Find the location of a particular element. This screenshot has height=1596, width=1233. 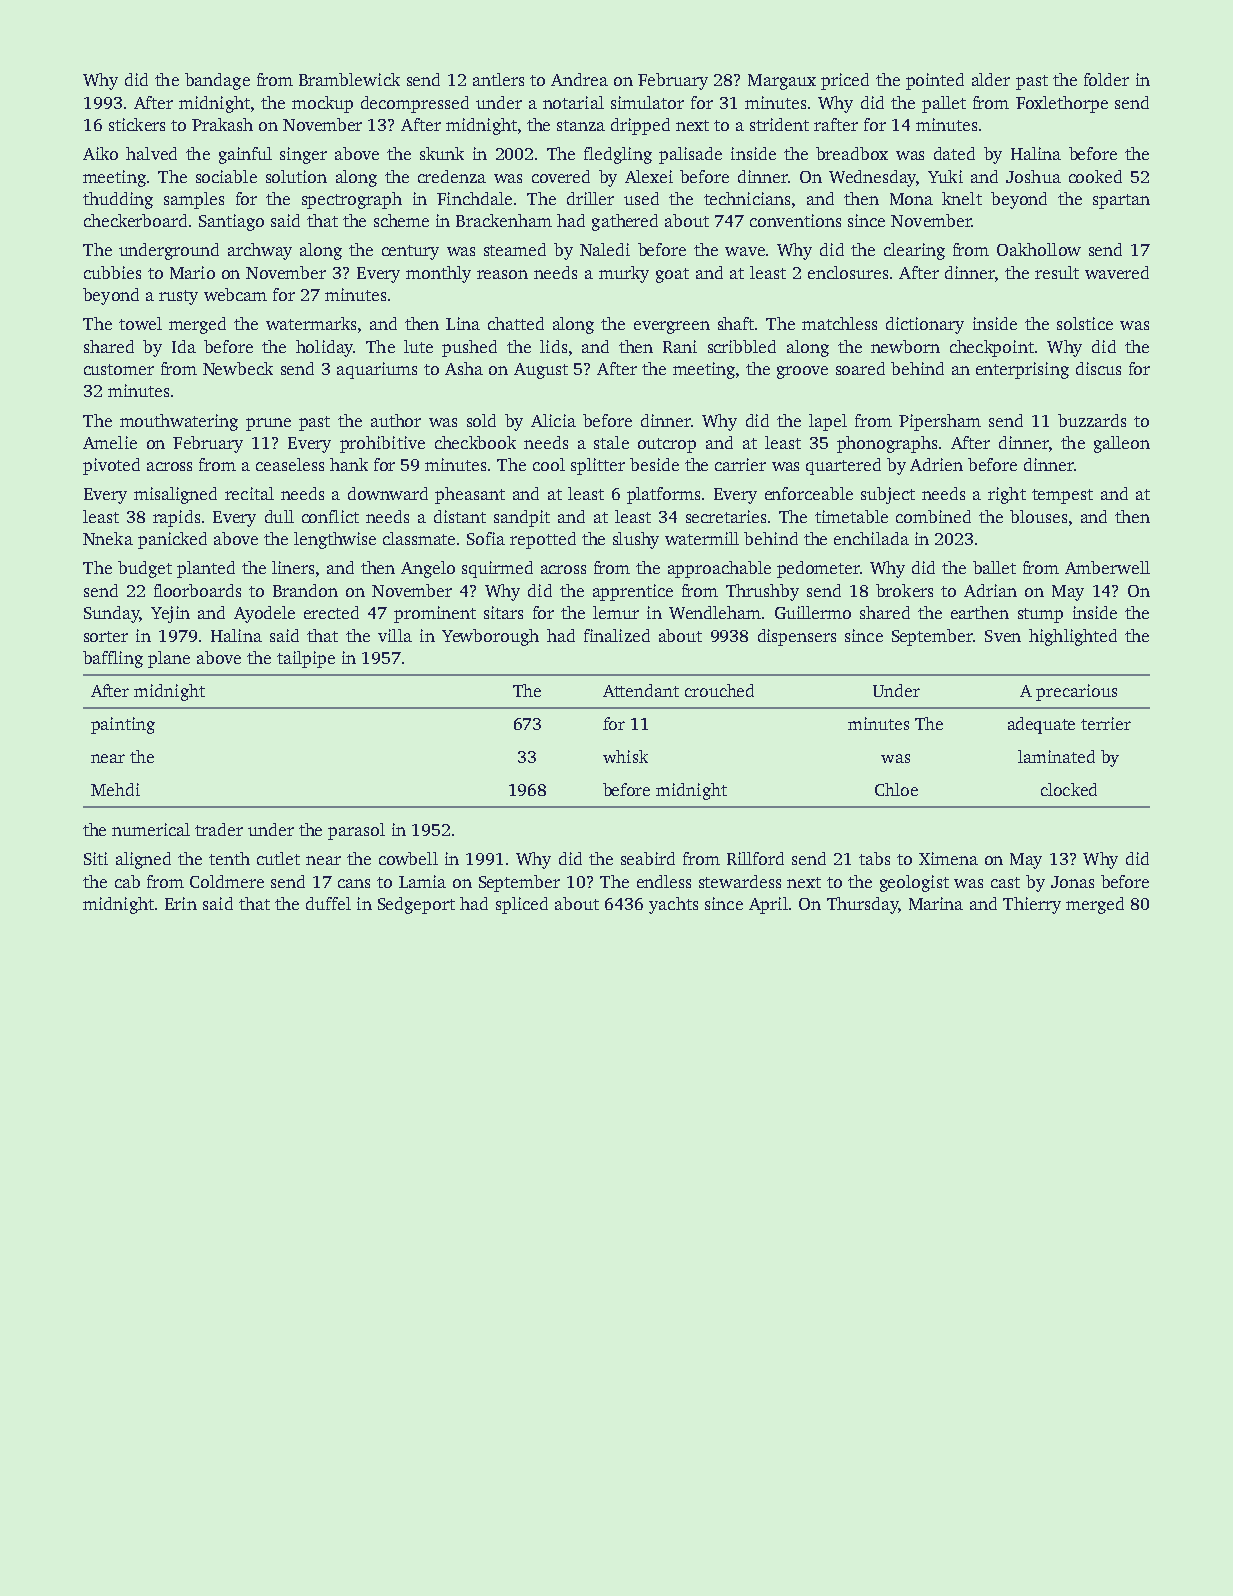

adequate is located at coordinates (1041, 725).
